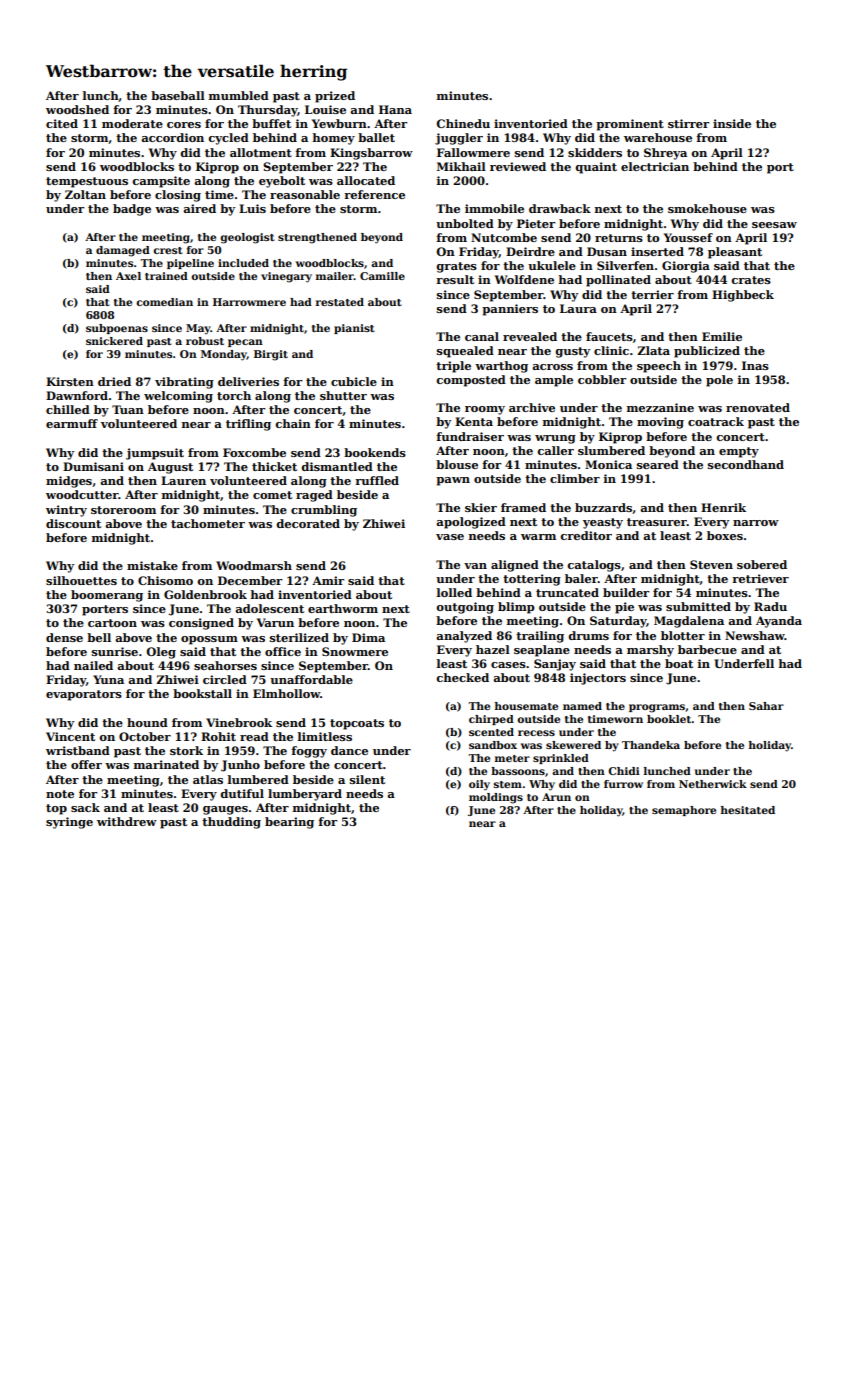  Describe the element at coordinates (62, 123) in the screenshot. I see `cited` at that location.
